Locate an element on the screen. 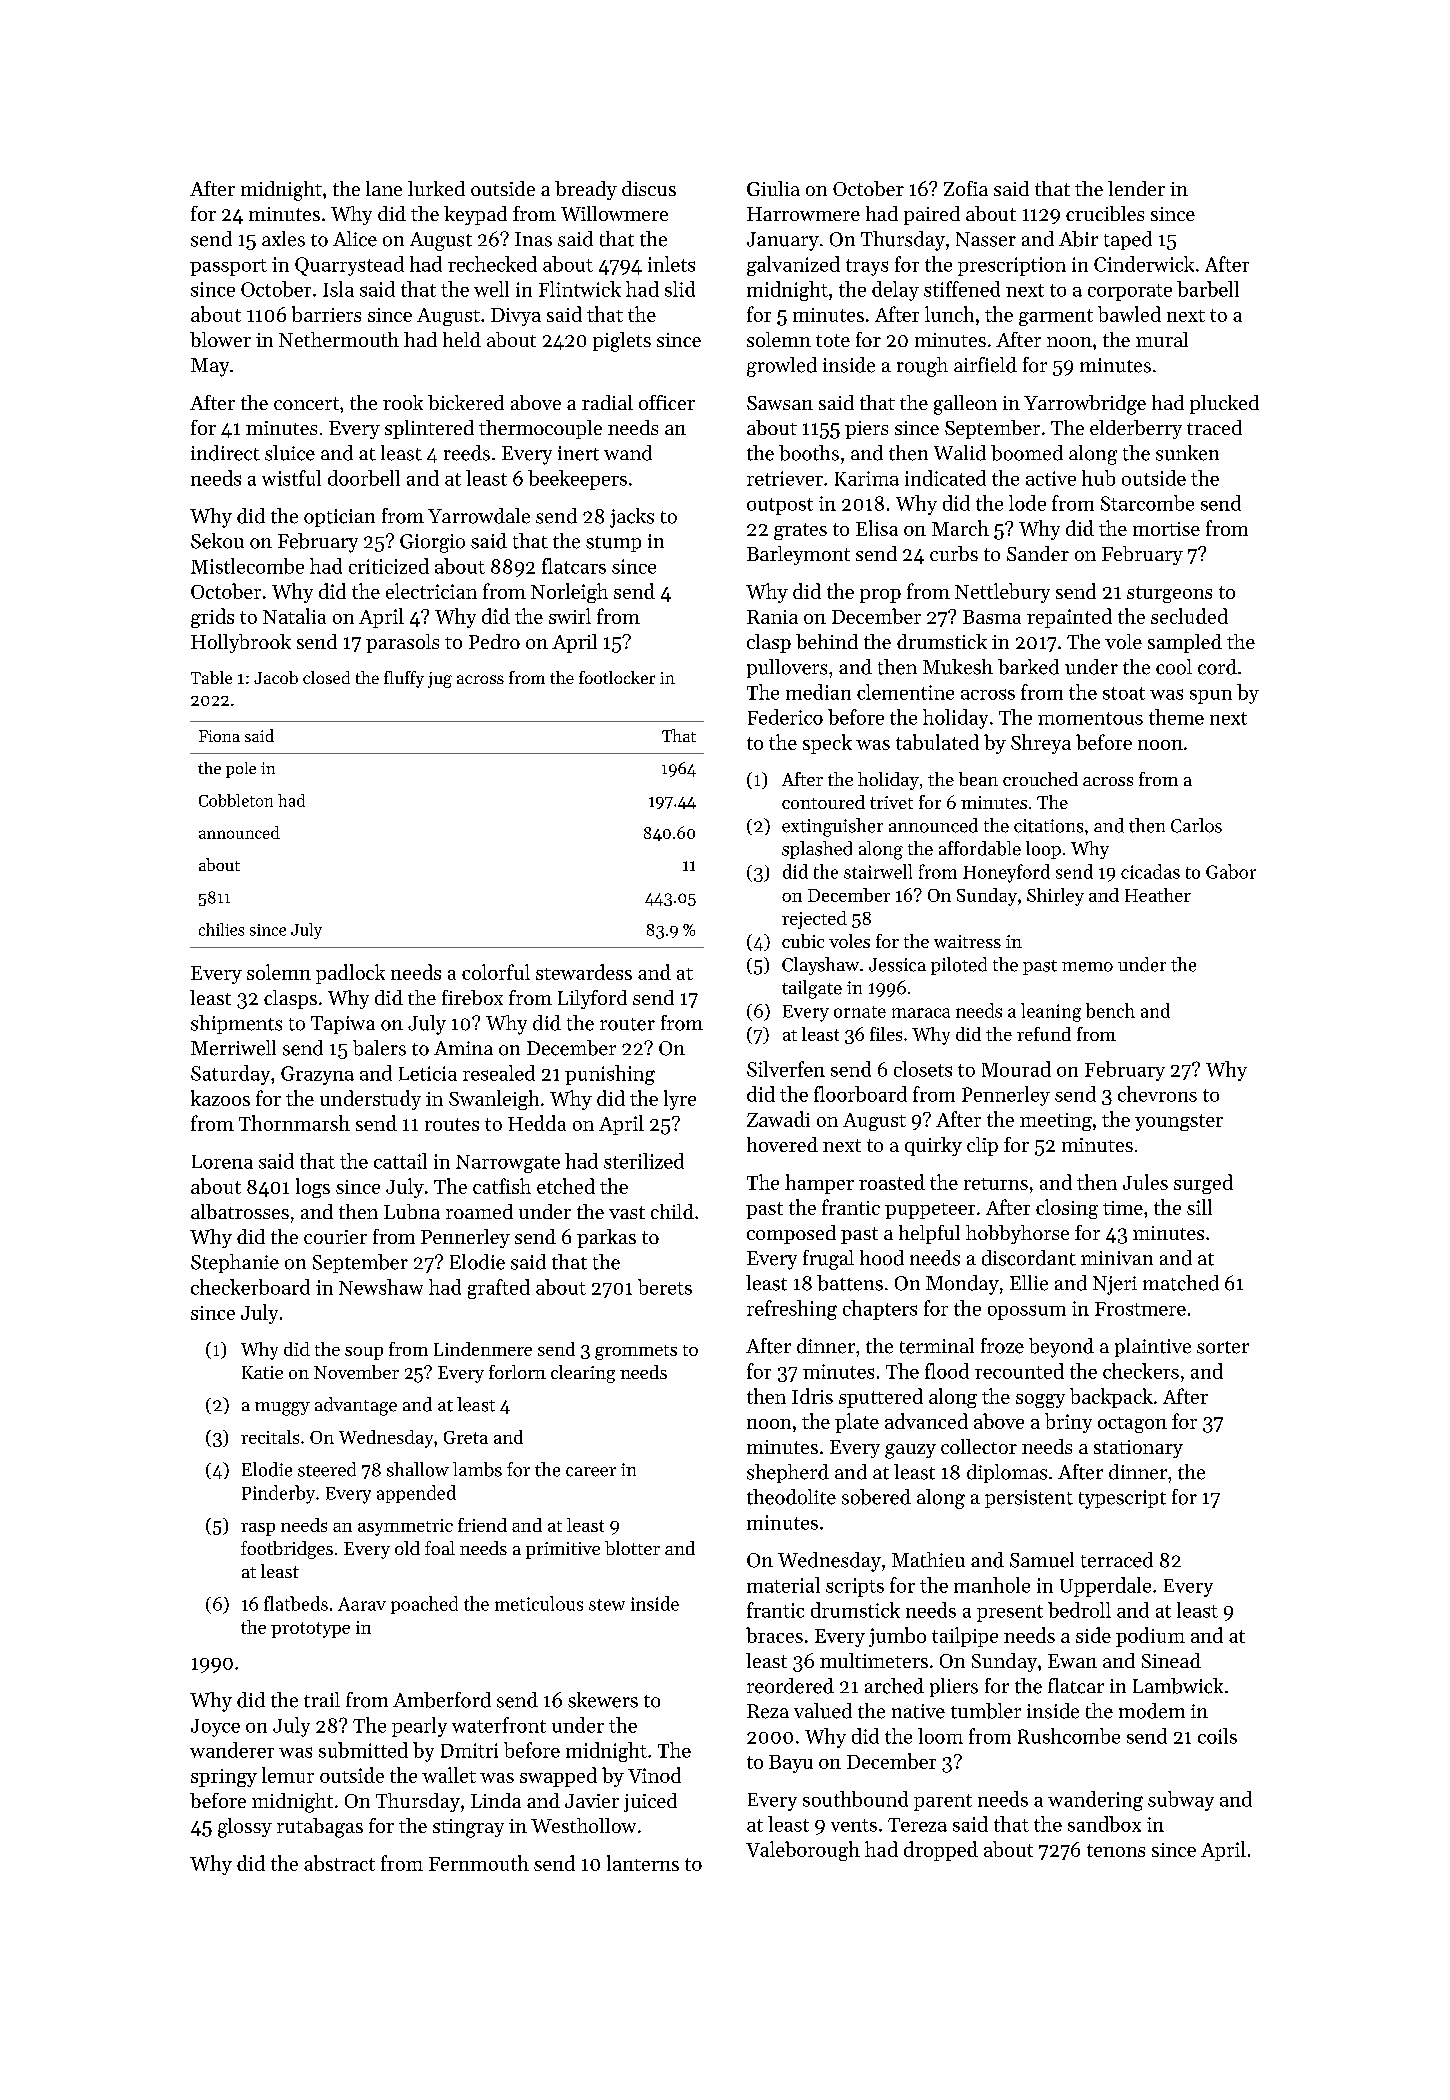  child is located at coordinates (672, 1211).
